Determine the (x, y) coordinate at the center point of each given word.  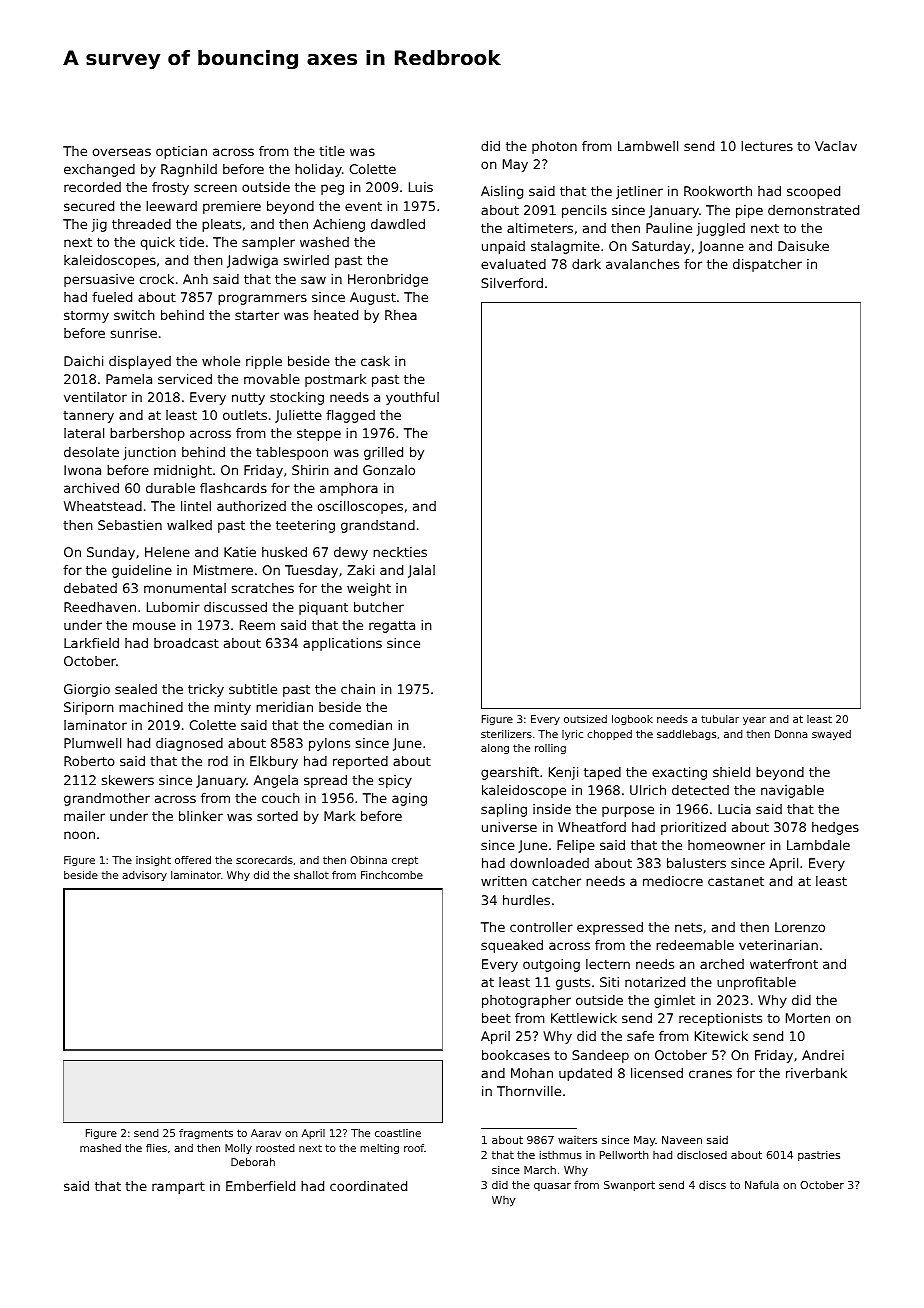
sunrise (134, 333)
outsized (585, 719)
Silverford (512, 283)
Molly (238, 1149)
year (754, 721)
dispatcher (767, 265)
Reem (257, 625)
